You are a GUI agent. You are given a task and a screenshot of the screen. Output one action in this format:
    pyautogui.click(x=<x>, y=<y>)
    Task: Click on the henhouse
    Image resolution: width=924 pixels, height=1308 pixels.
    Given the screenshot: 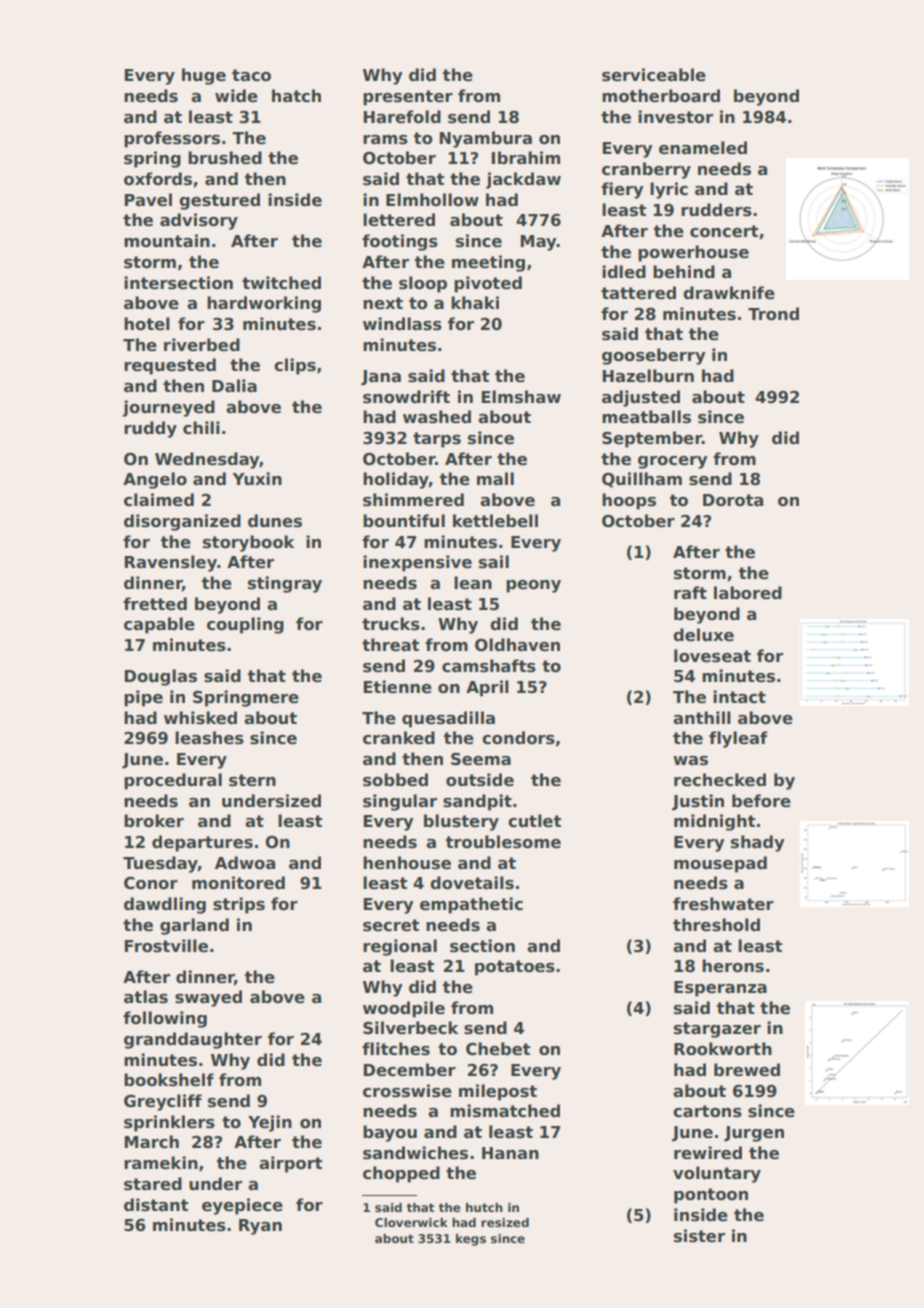 What is the action you would take?
    pyautogui.click(x=407, y=863)
